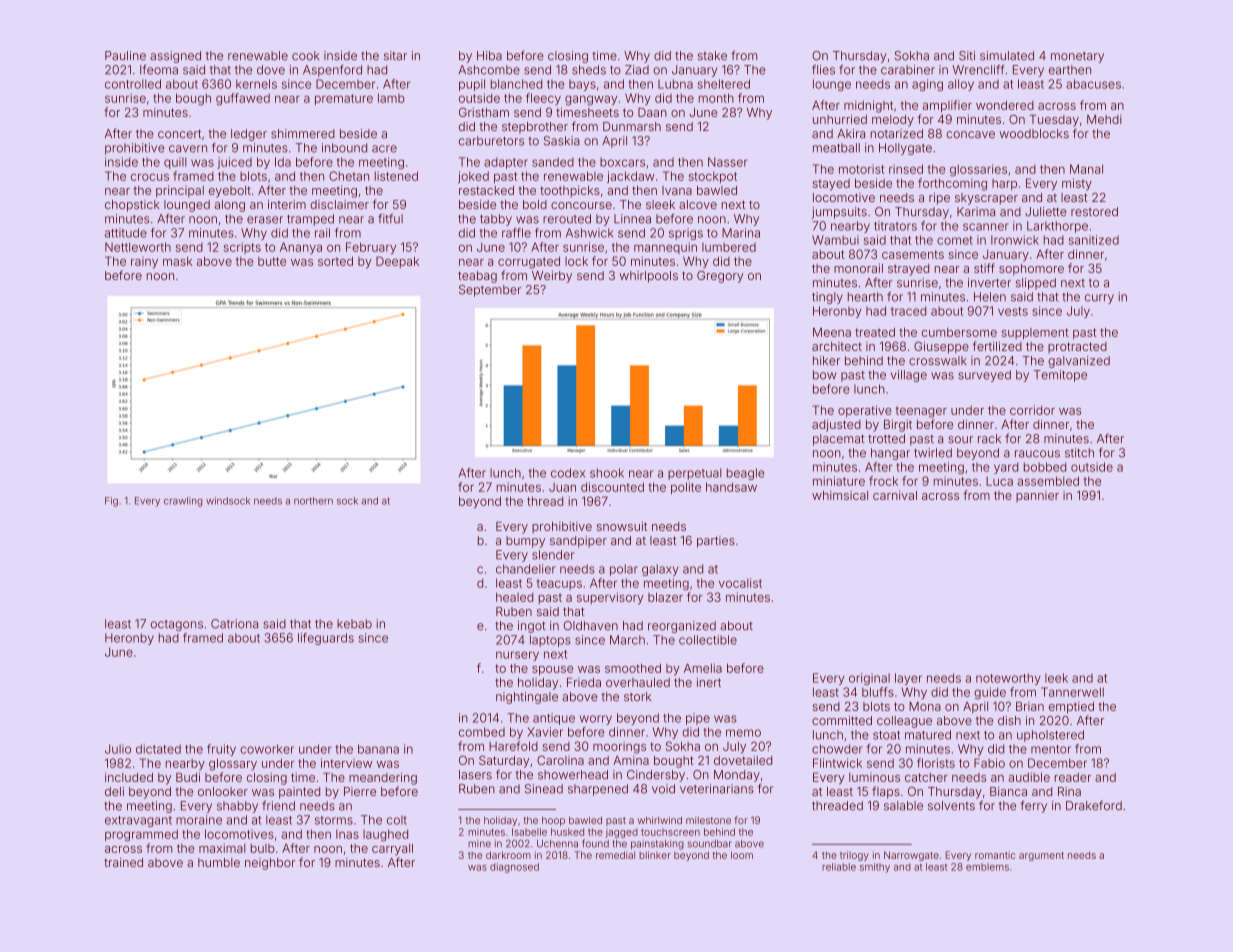 Image resolution: width=1233 pixels, height=952 pixels. Describe the element at coordinates (1051, 749) in the document. I see `mentor` at that location.
